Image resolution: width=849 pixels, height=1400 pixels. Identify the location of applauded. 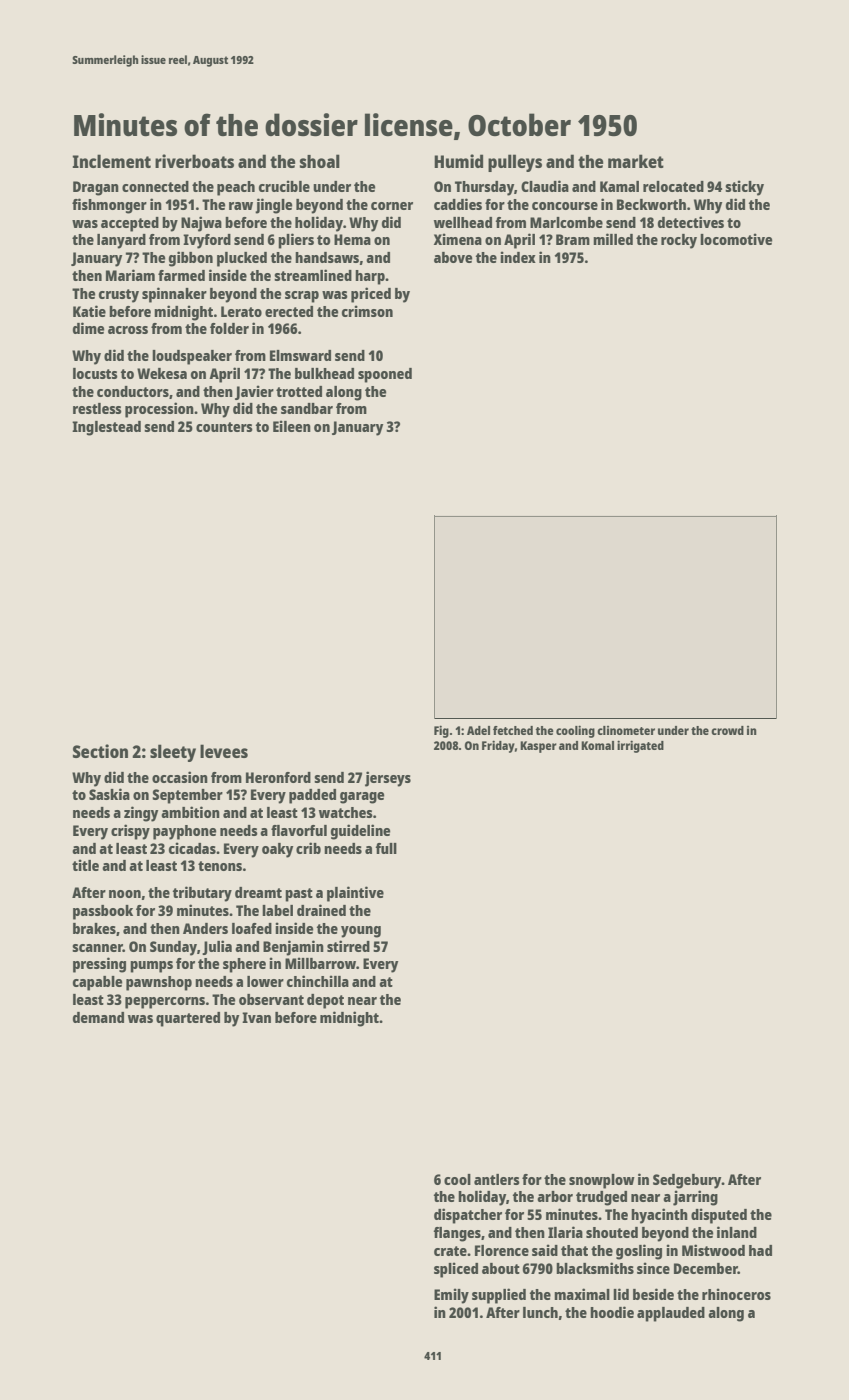
(671, 1314).
